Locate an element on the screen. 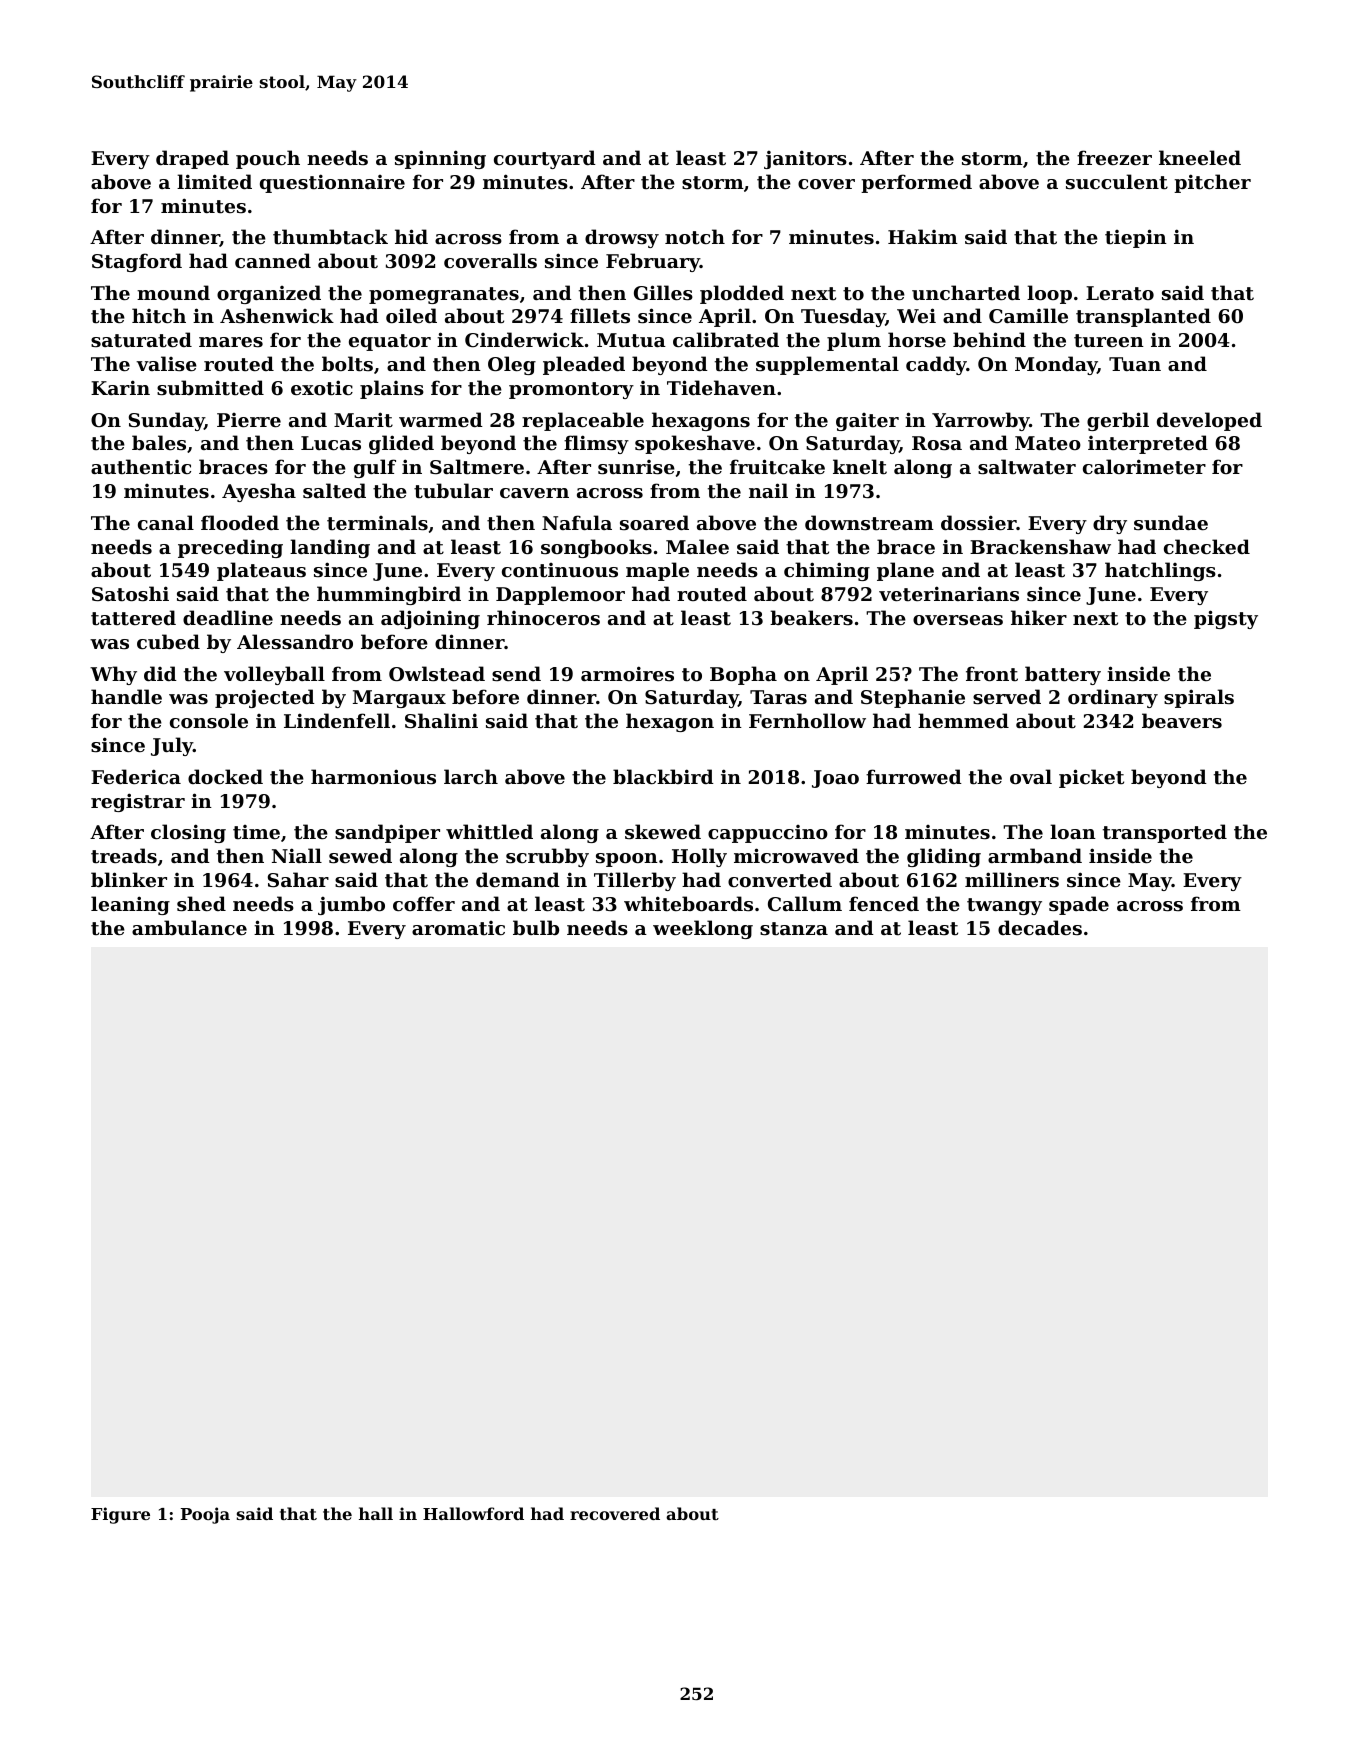 The height and width of the screenshot is (1758, 1359). saturated is located at coordinates (141, 340).
